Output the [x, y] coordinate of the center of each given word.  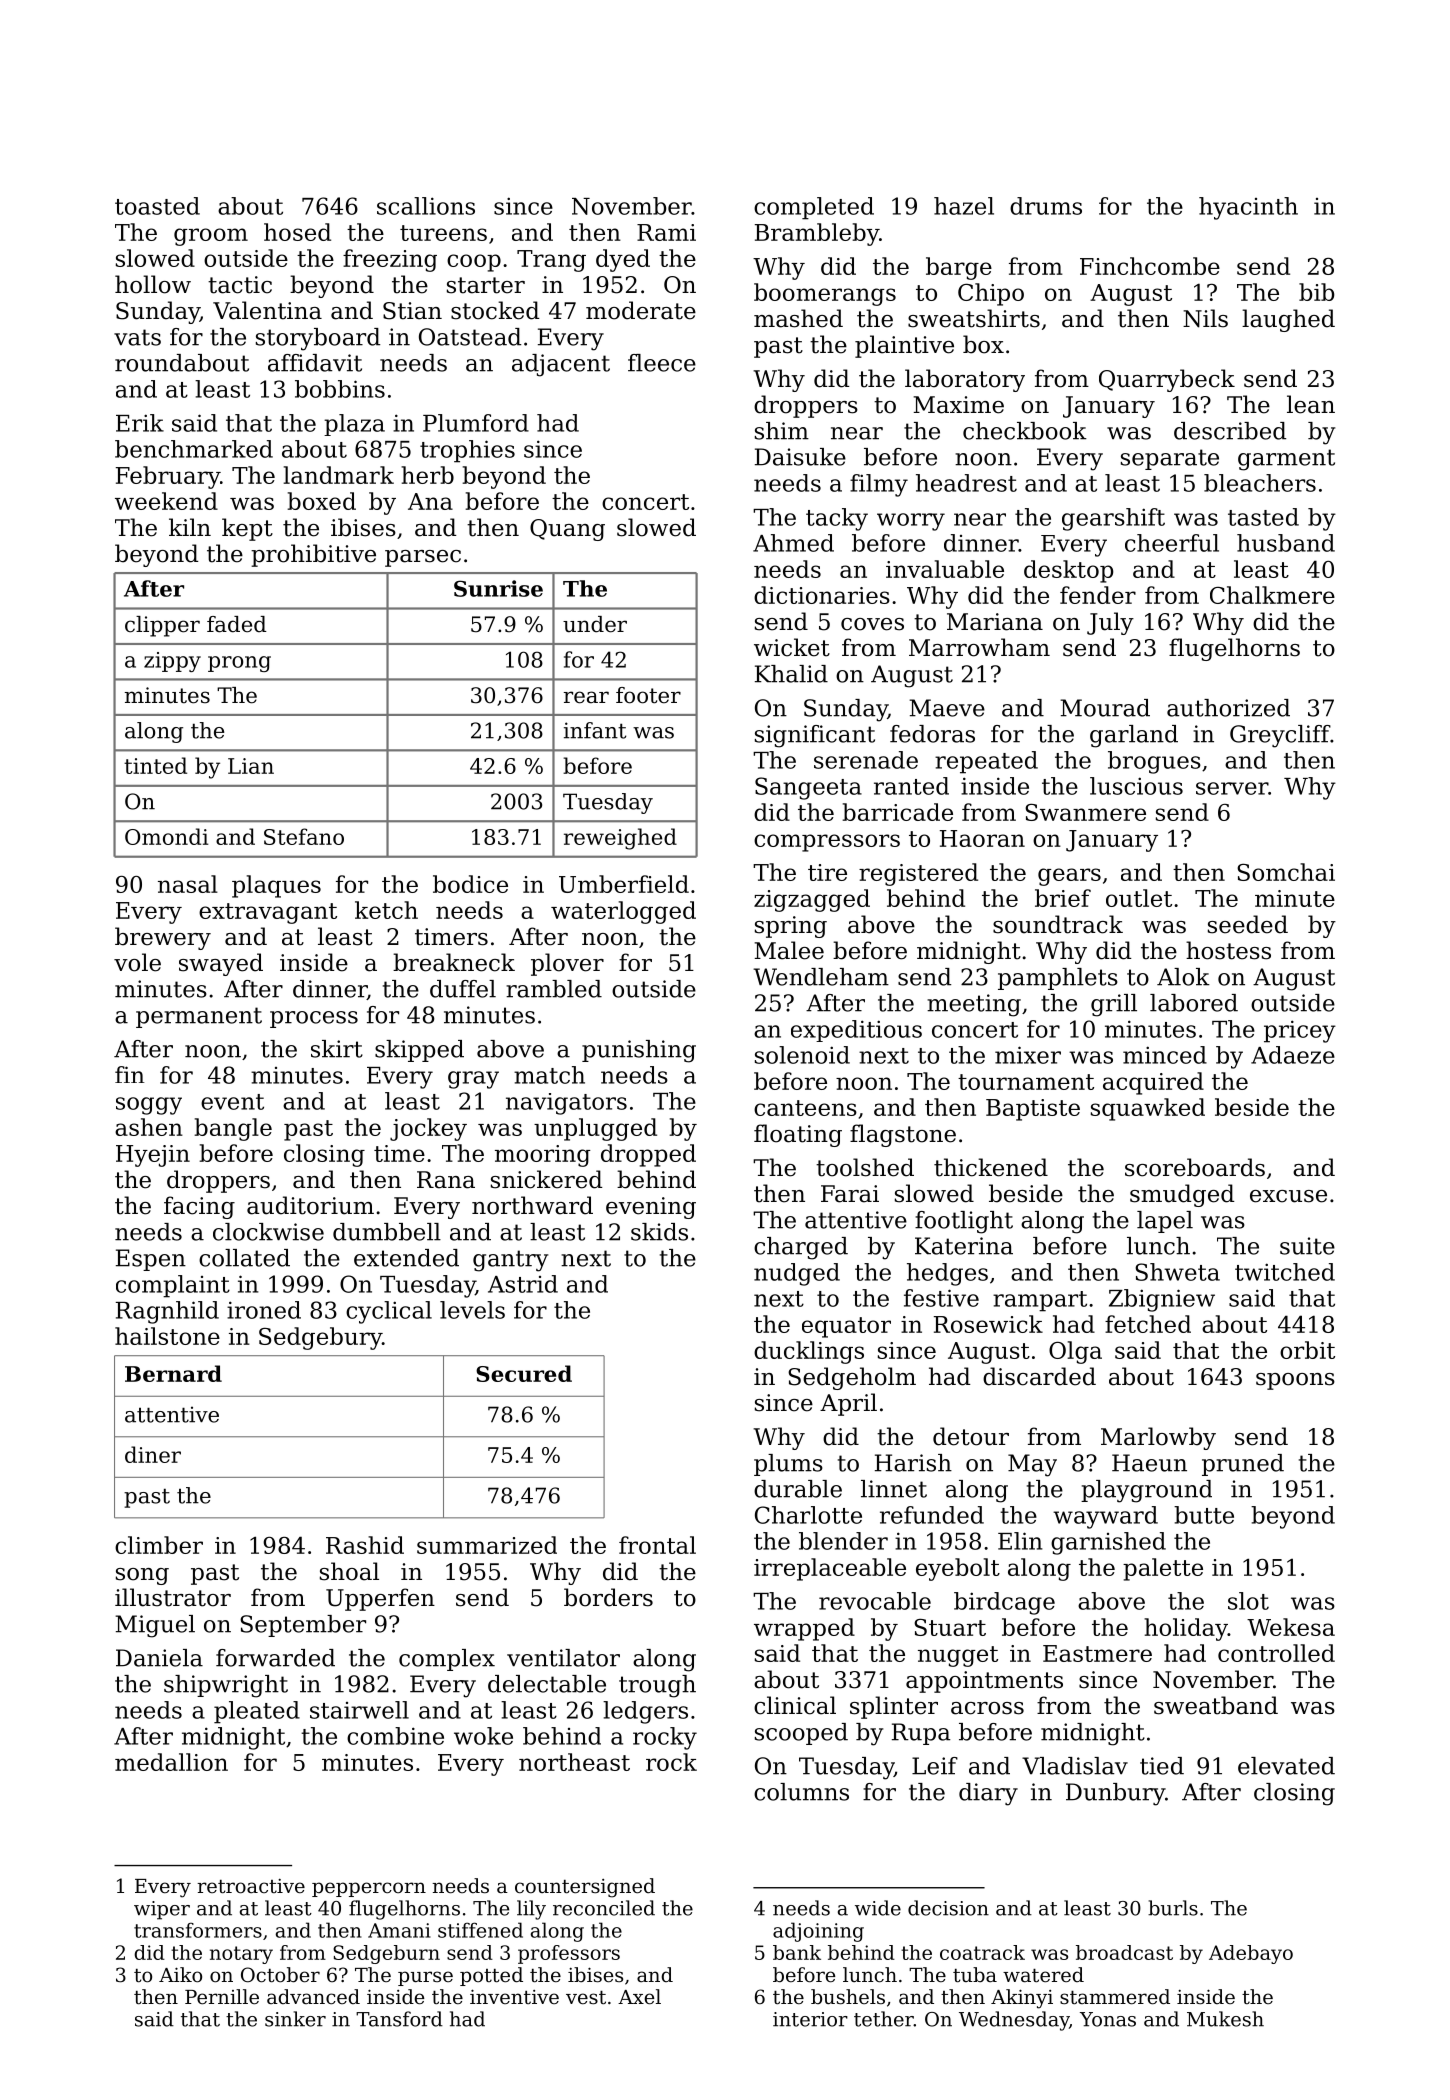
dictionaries [822, 595]
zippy [172, 662]
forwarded [275, 1658]
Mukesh [1225, 2019]
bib [1316, 292]
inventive [514, 1996]
